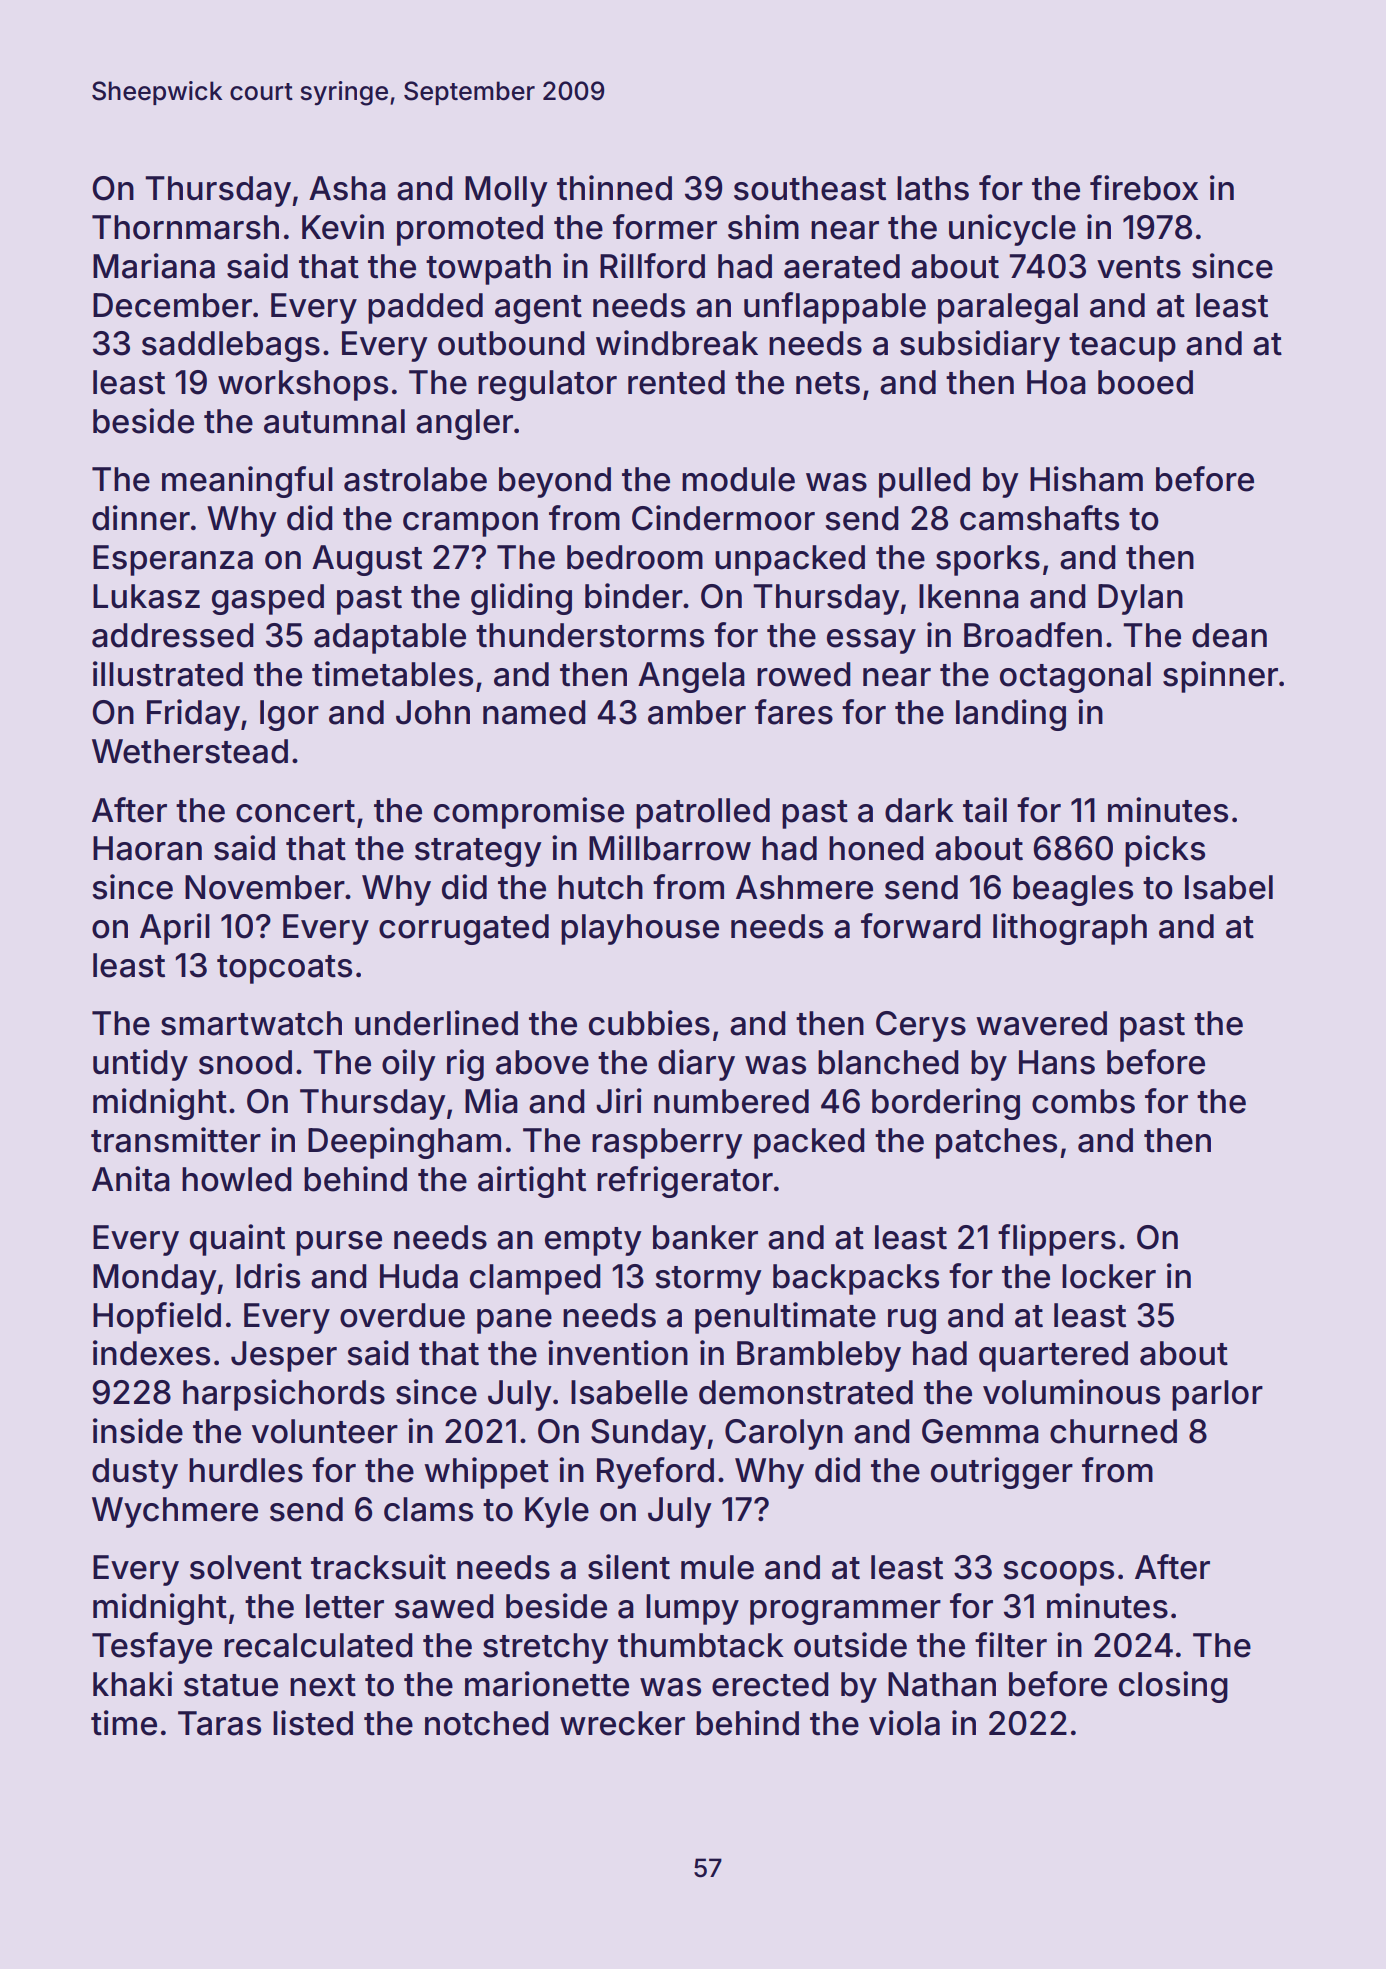 This image has width=1386, height=1969. I want to click on Thornmarsh, so click(185, 227).
